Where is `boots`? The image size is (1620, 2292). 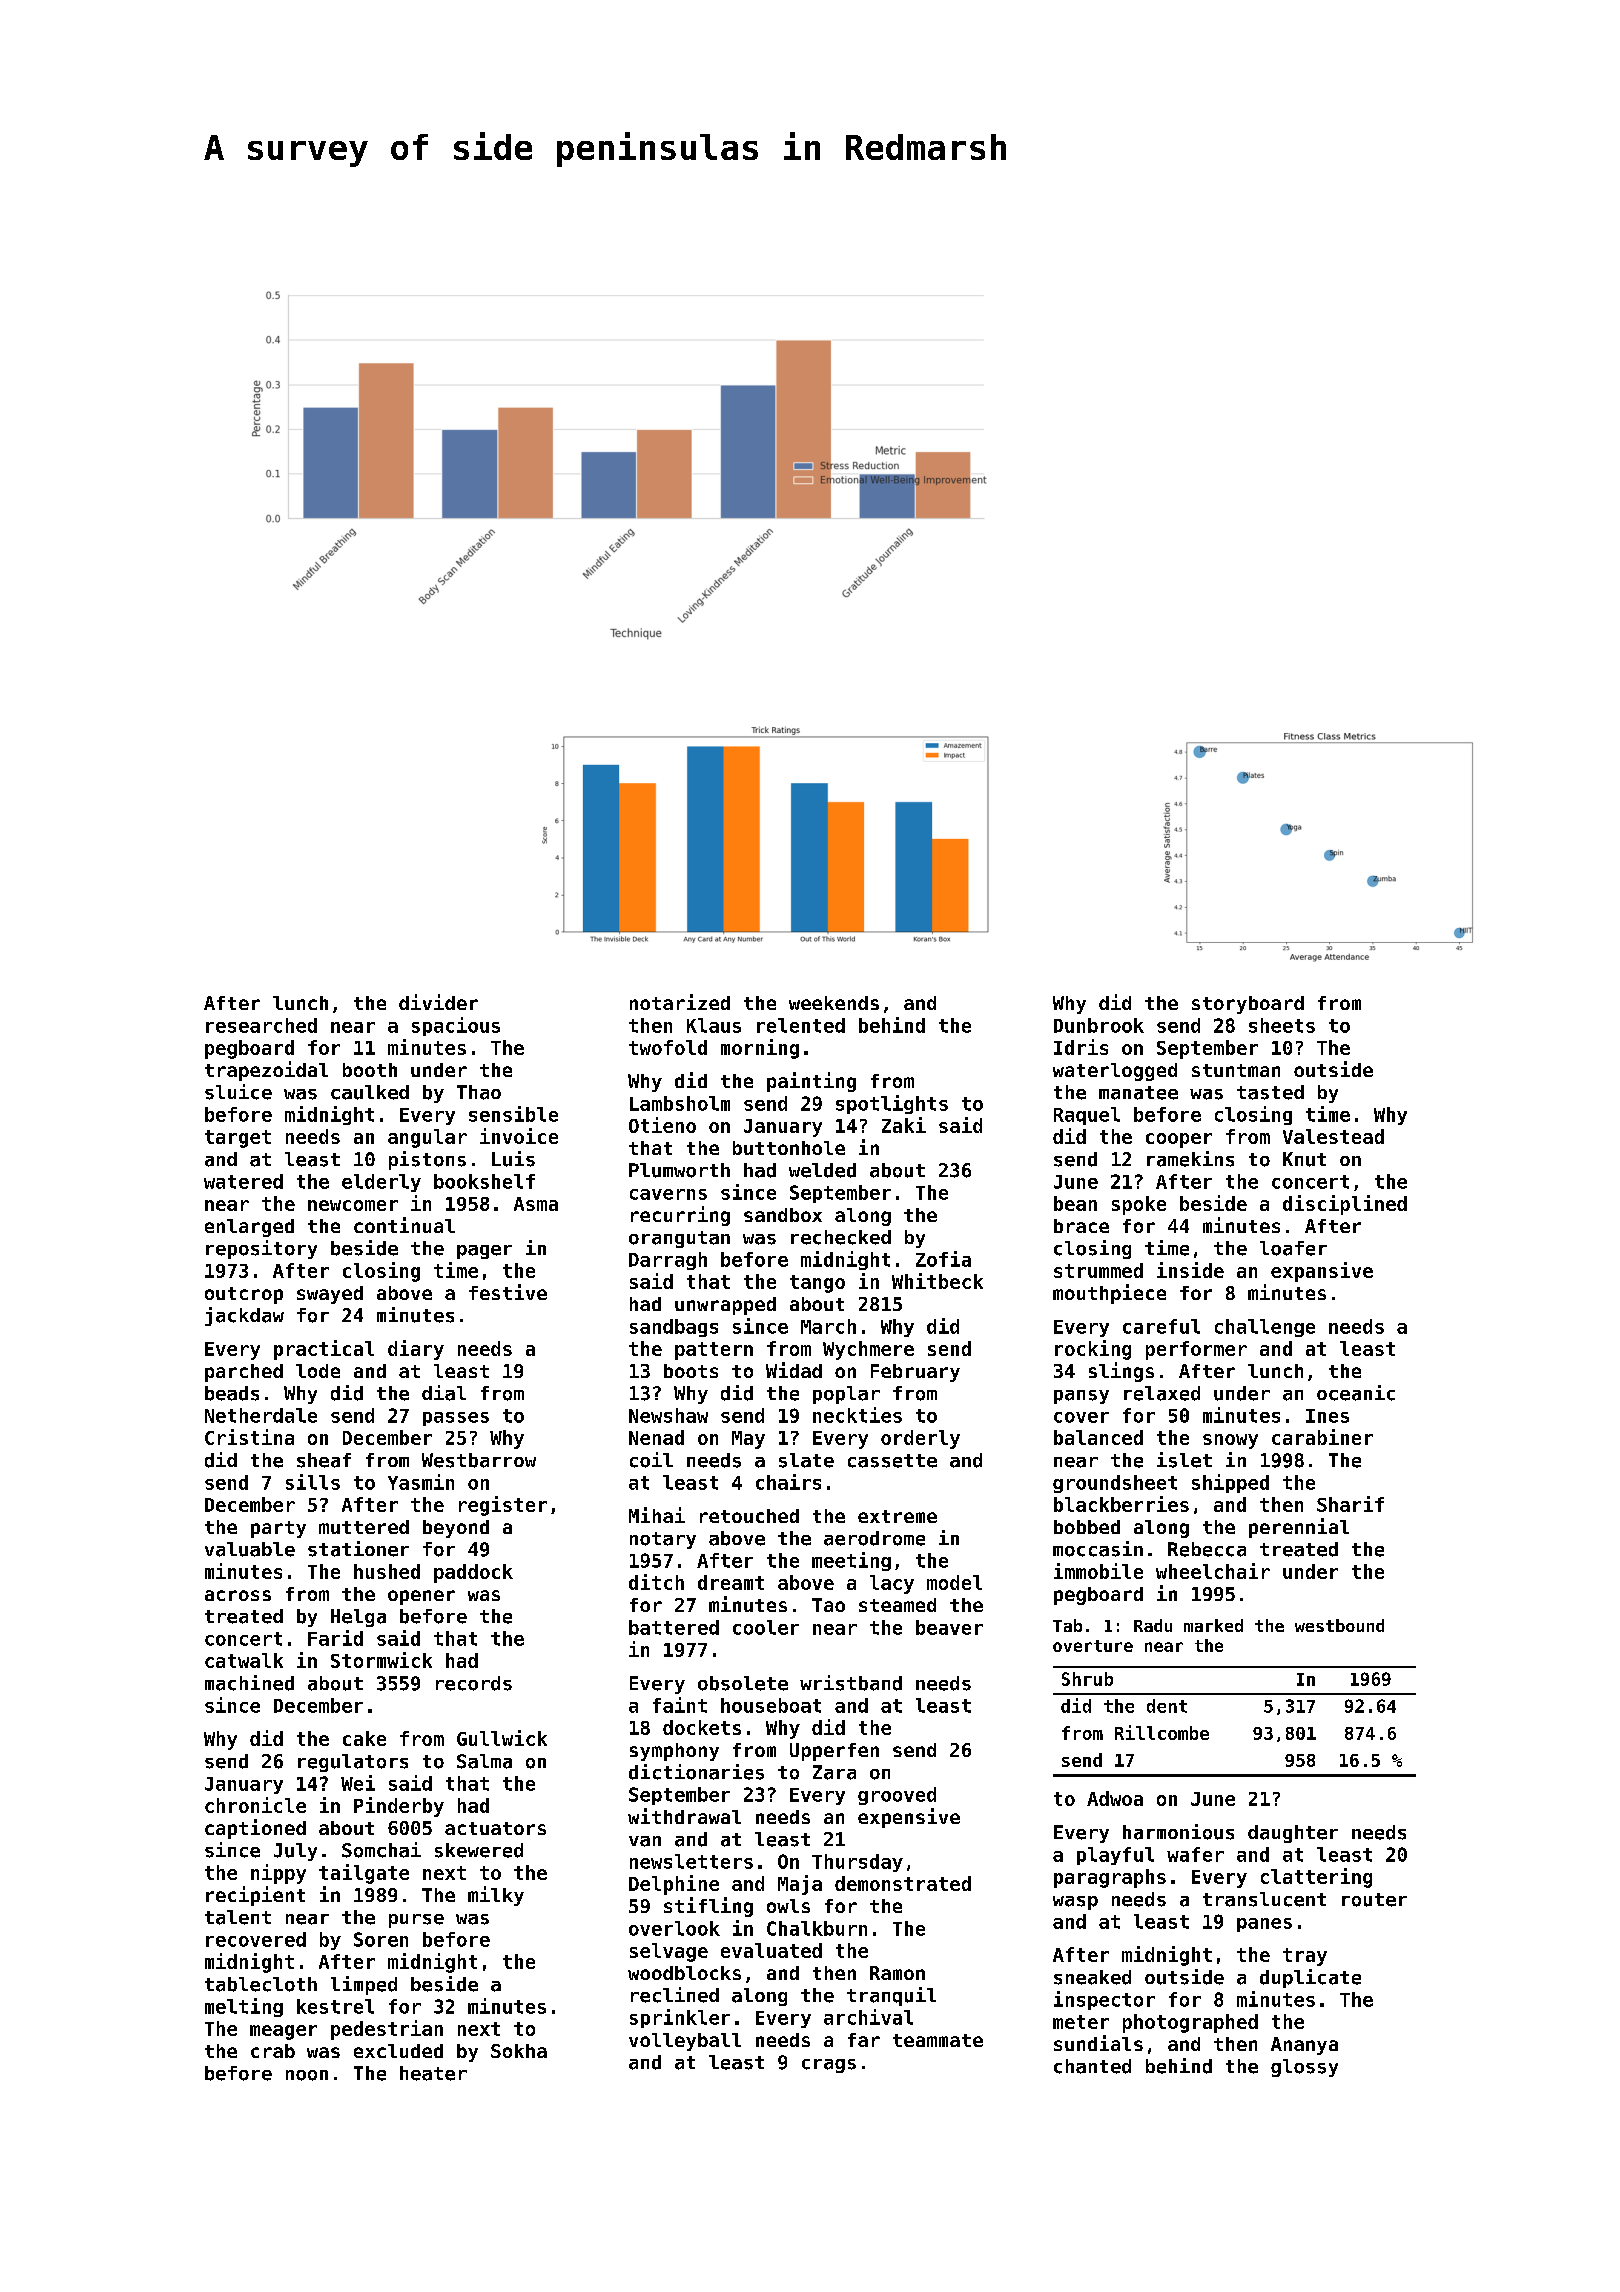
boots is located at coordinates (691, 1371).
